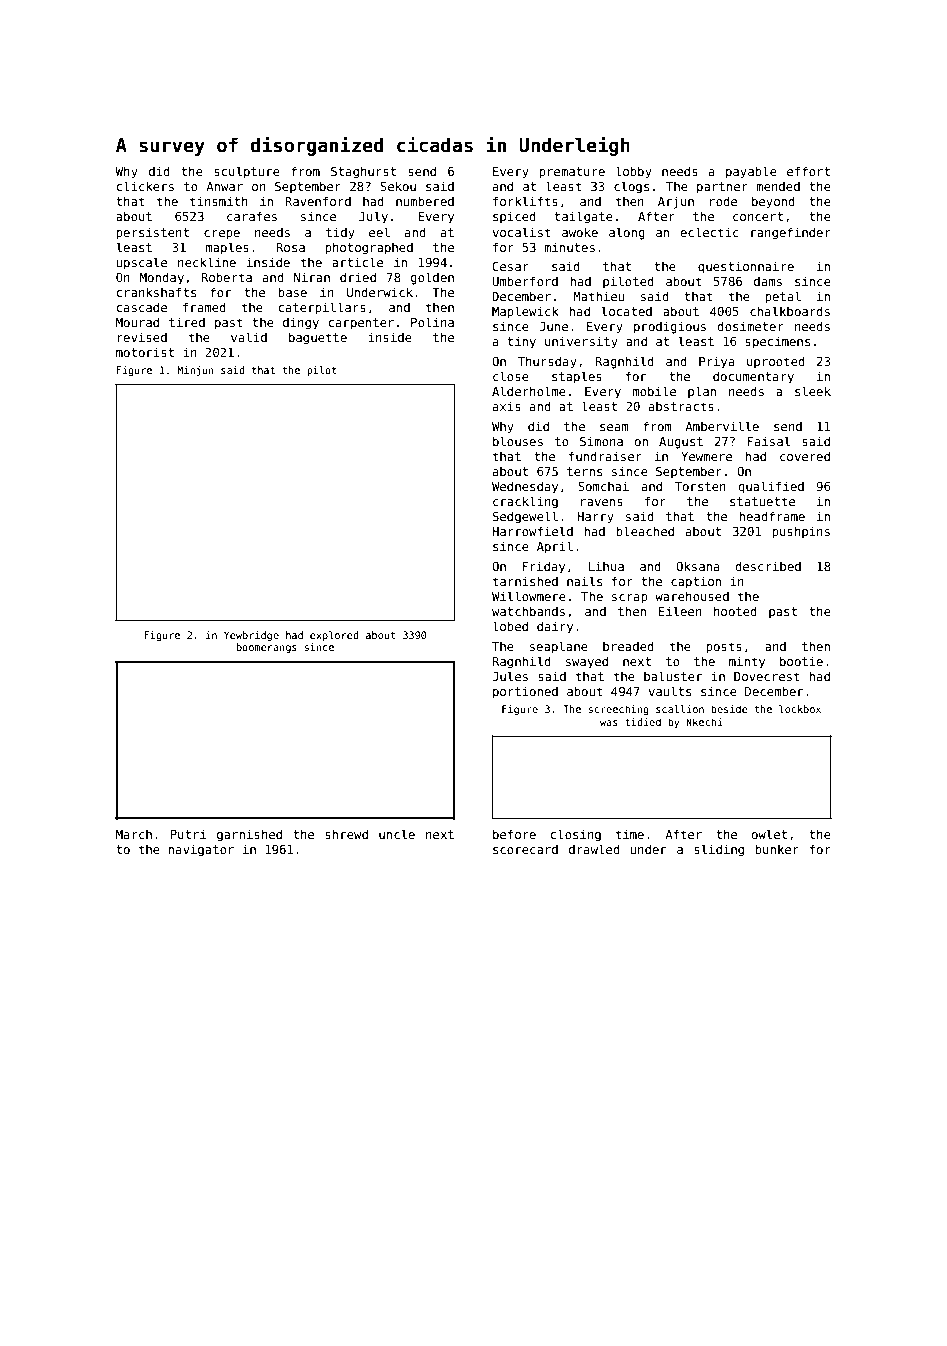 The width and height of the page is (947, 1346). What do you see at coordinates (346, 834) in the page?
I see `shrewd` at bounding box center [346, 834].
